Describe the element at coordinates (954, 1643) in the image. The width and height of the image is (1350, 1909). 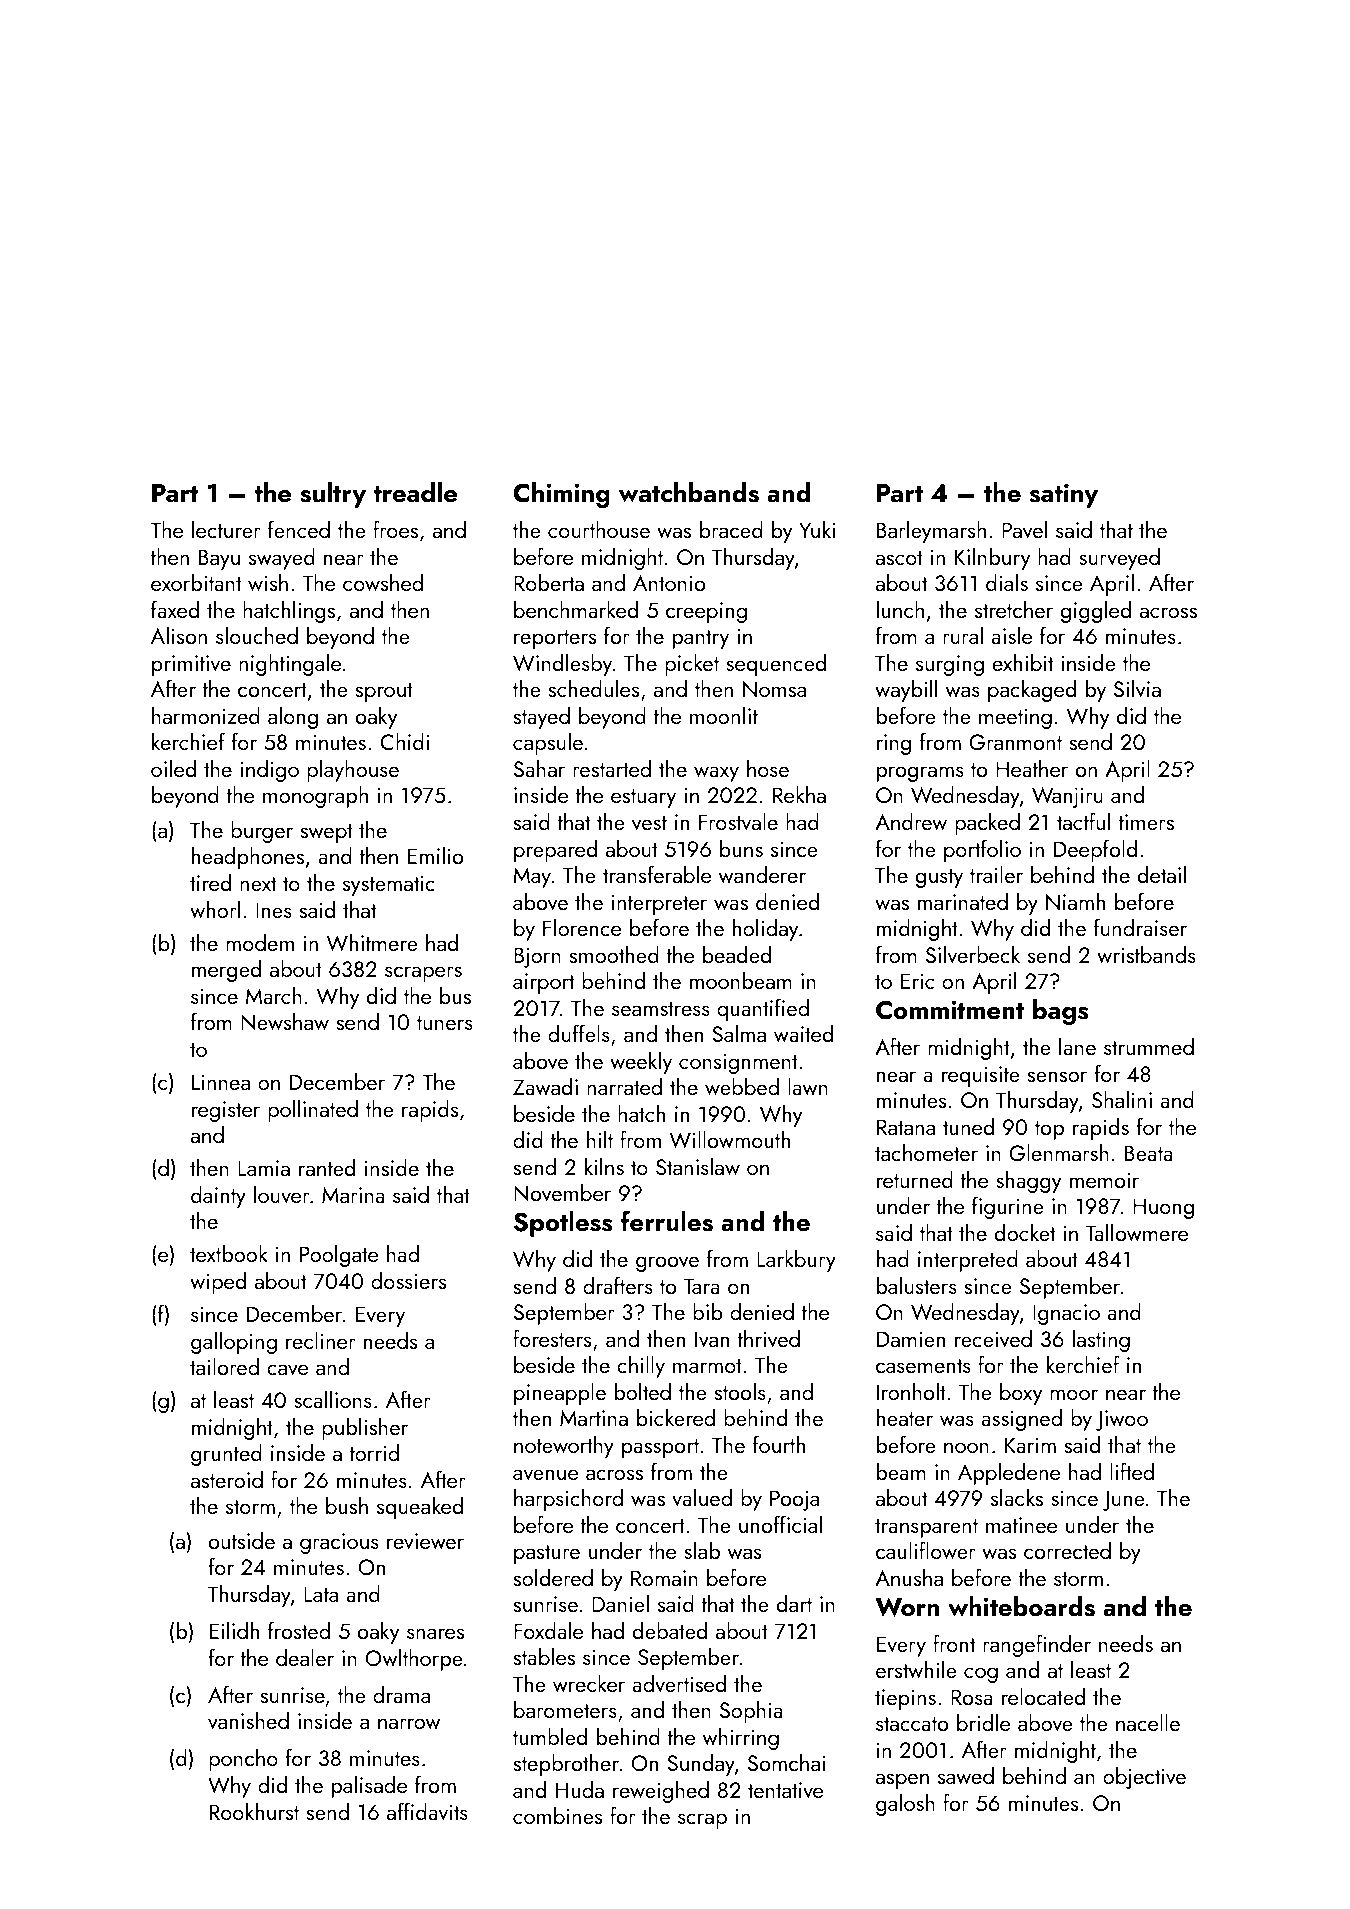
I see `front` at that location.
